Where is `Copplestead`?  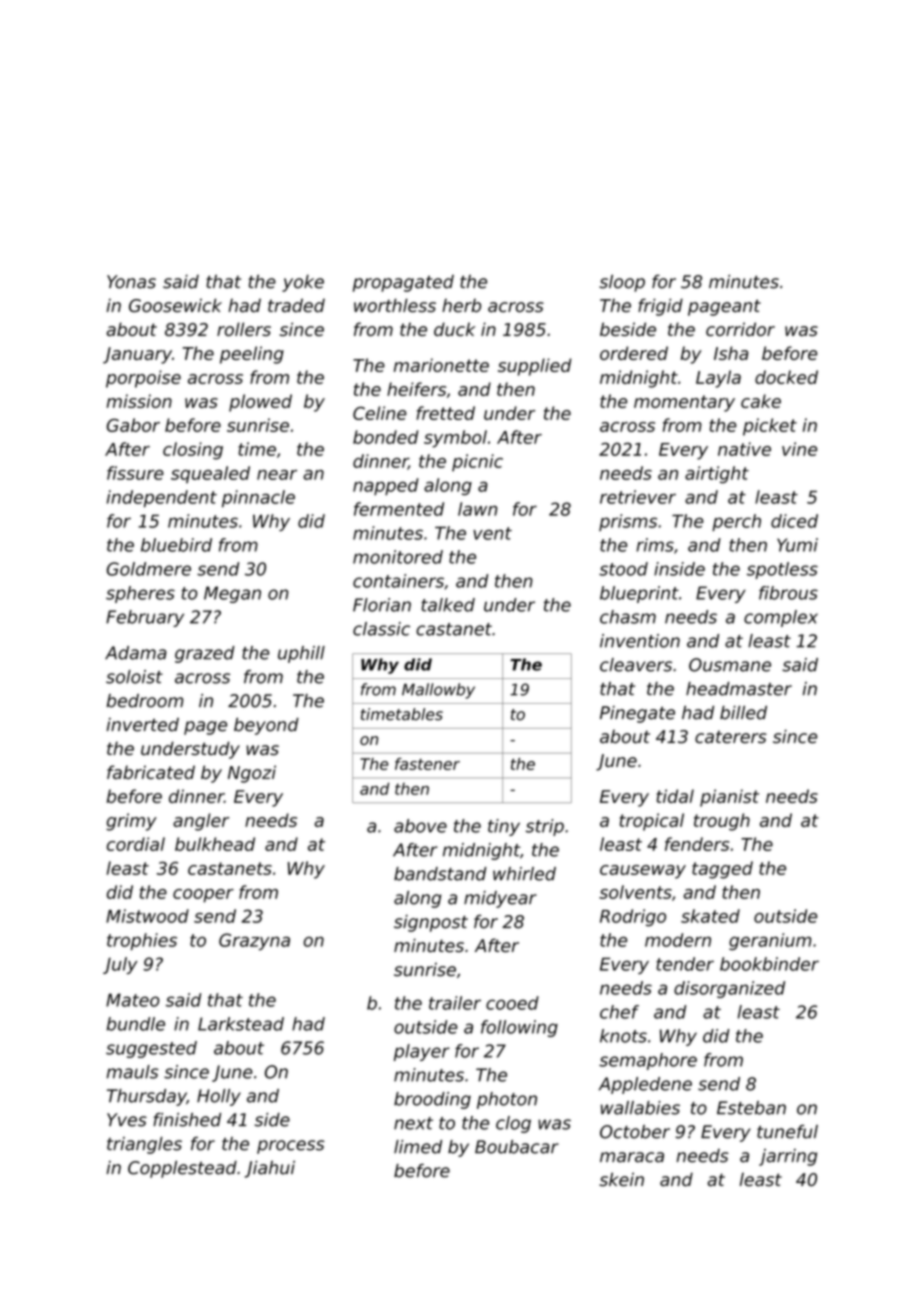
Copplestead is located at coordinates (182, 1169).
